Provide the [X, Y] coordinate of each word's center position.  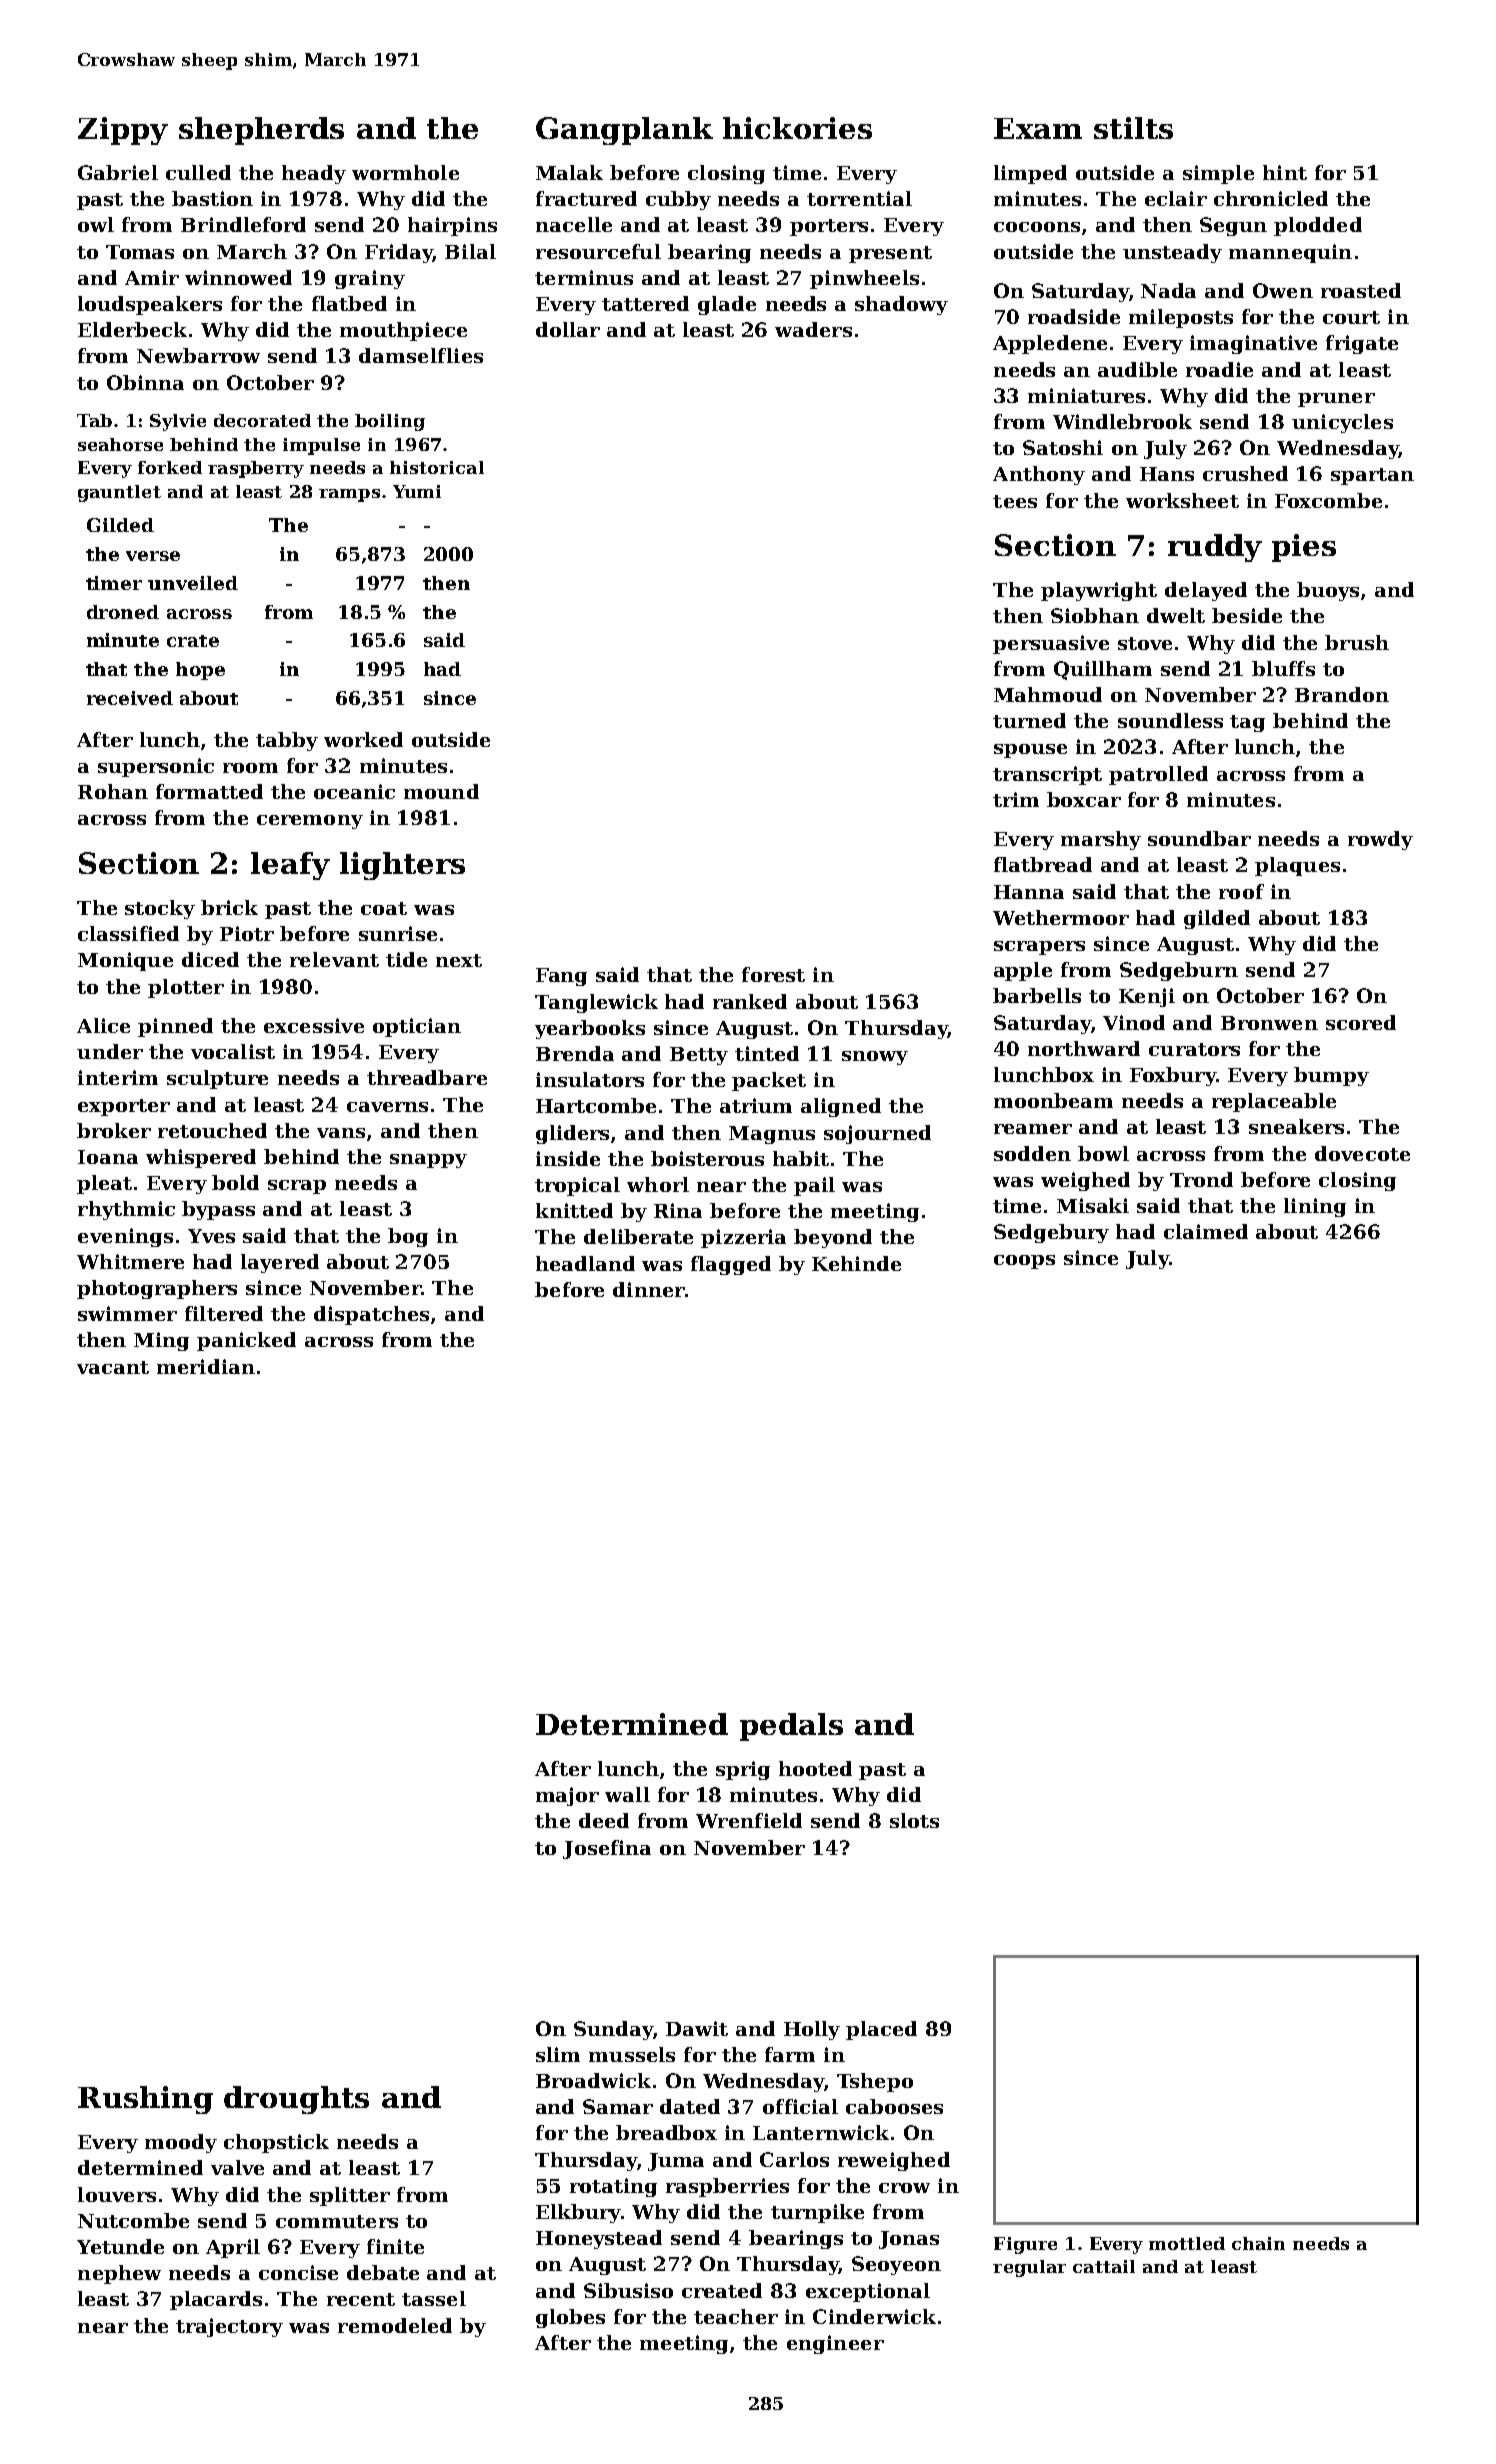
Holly [812, 2030]
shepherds [261, 131]
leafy [290, 866]
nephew [119, 2274]
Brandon [1342, 694]
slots [914, 1820]
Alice [103, 1025]
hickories [797, 128]
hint [1285, 172]
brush [1357, 642]
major [567, 1796]
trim [1016, 799]
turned [1029, 720]
